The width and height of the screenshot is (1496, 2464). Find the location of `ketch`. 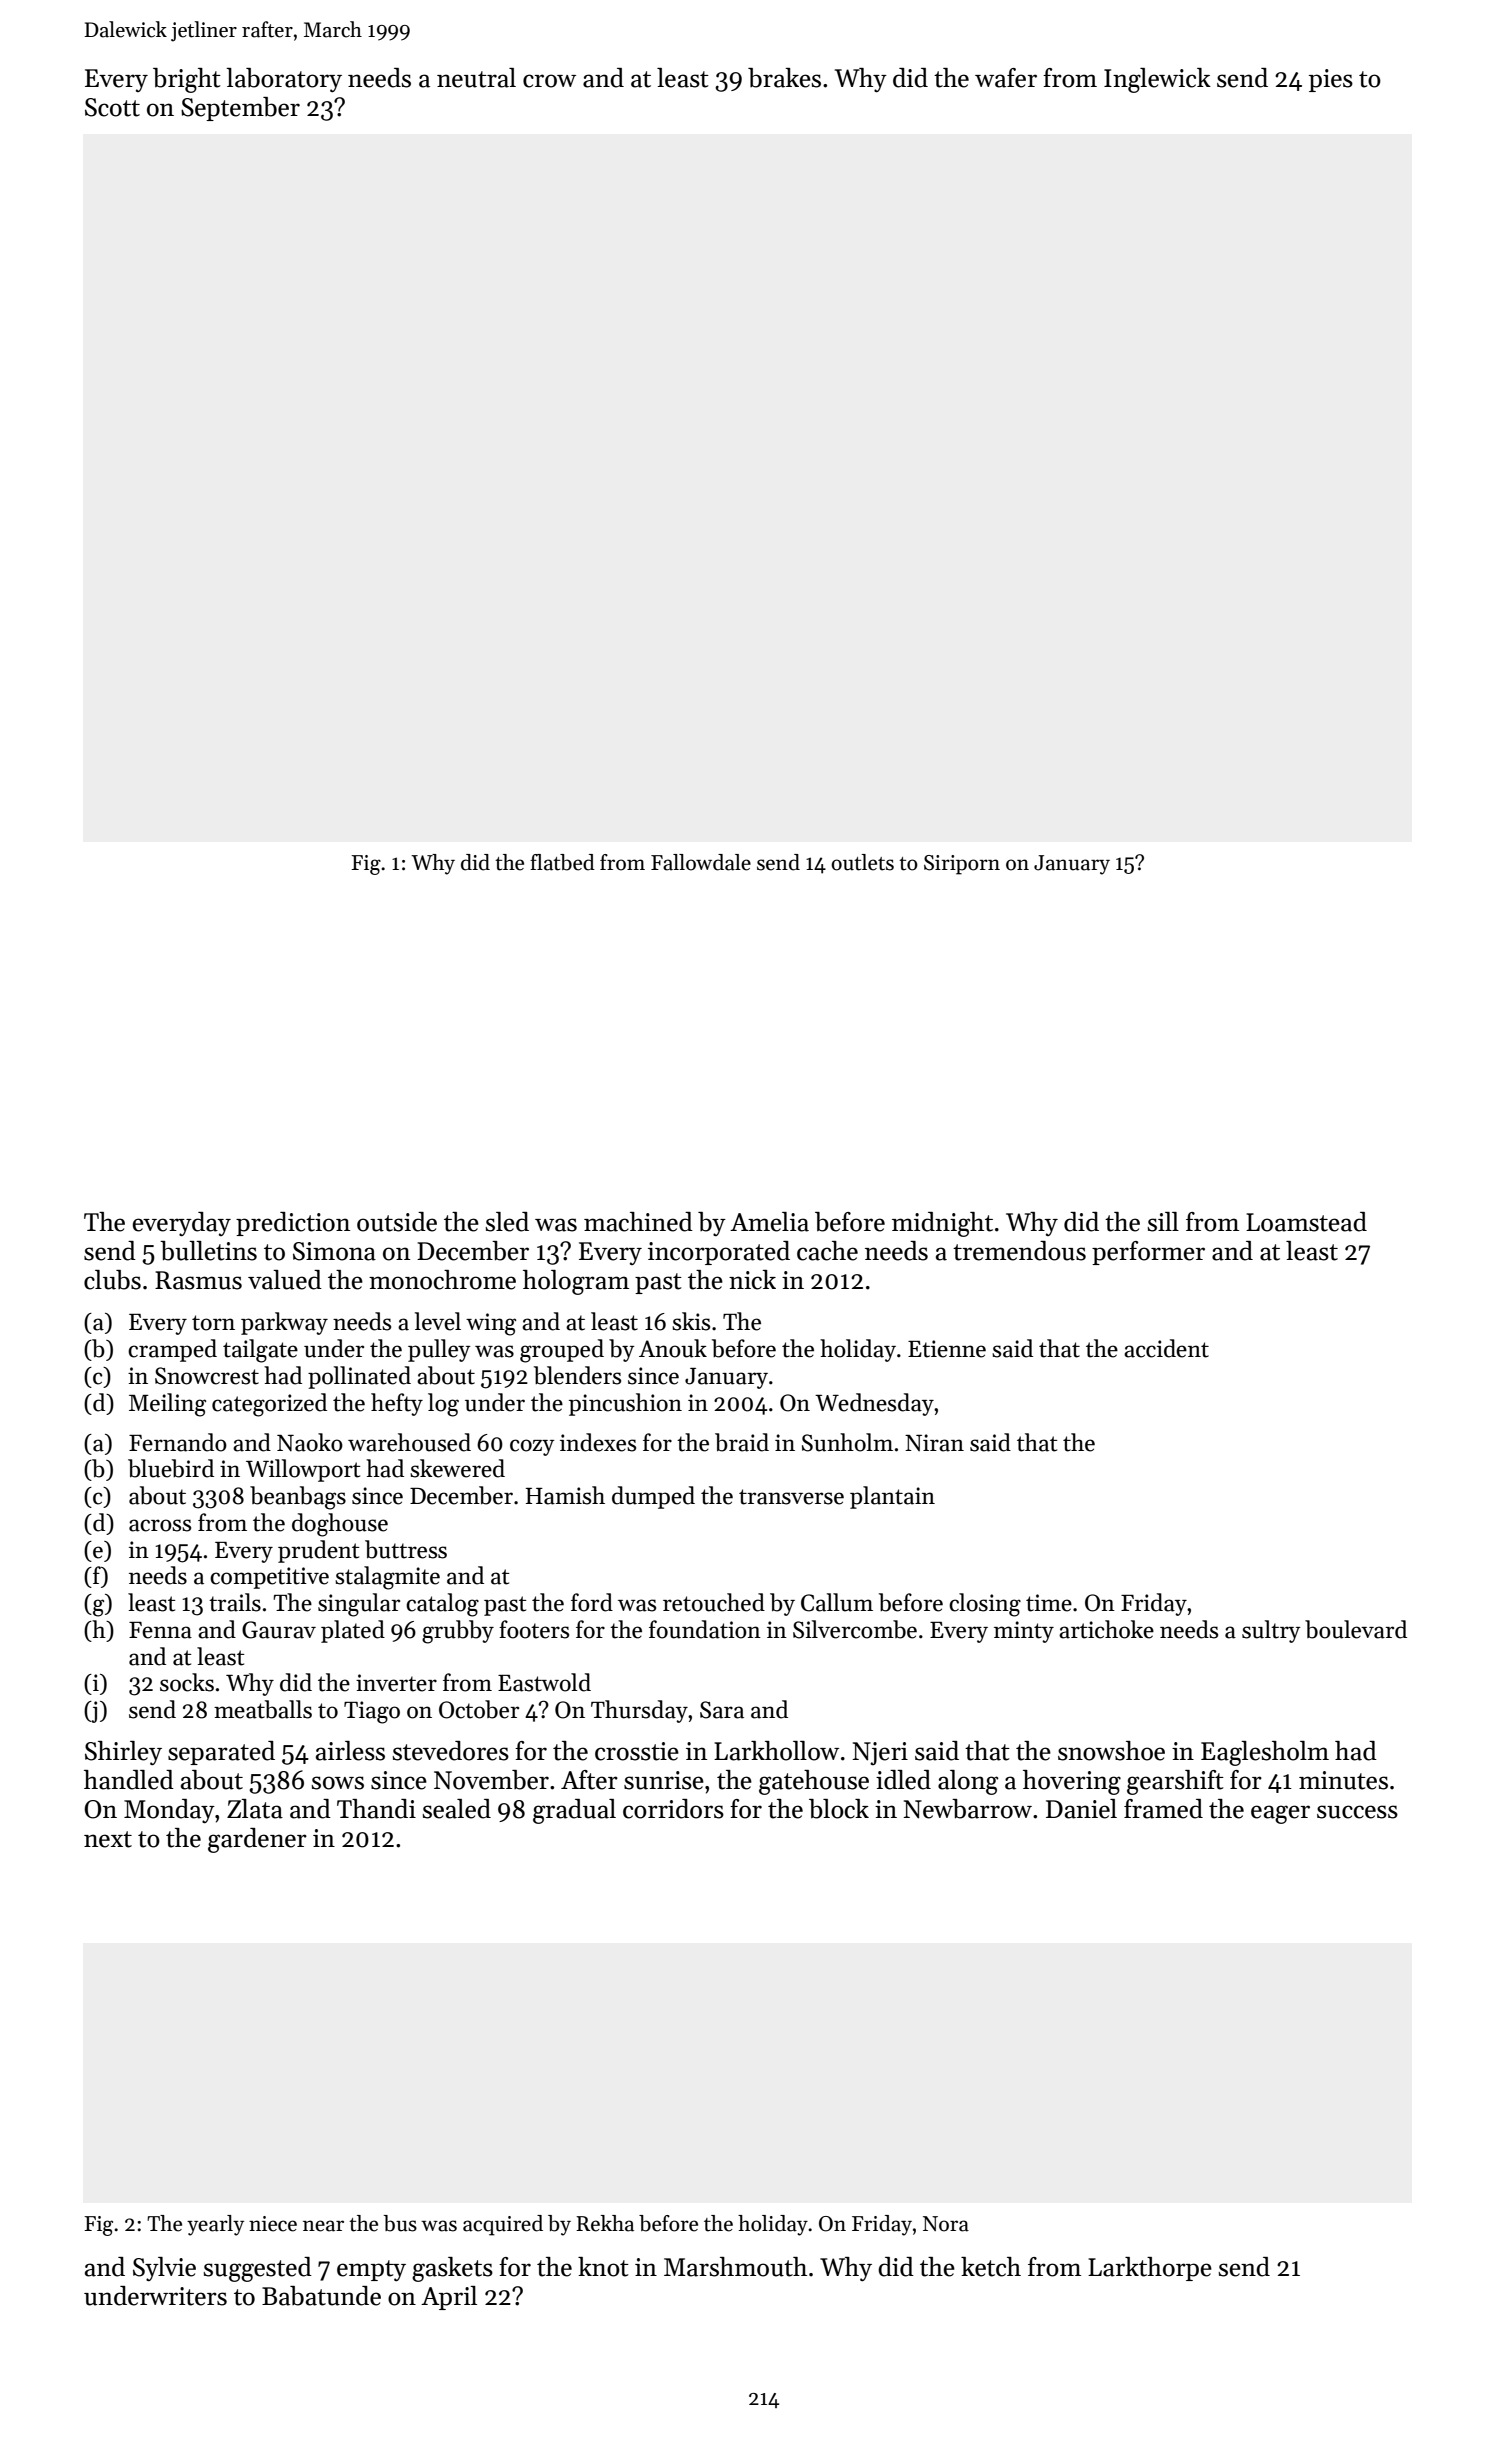

ketch is located at coordinates (991, 2267).
